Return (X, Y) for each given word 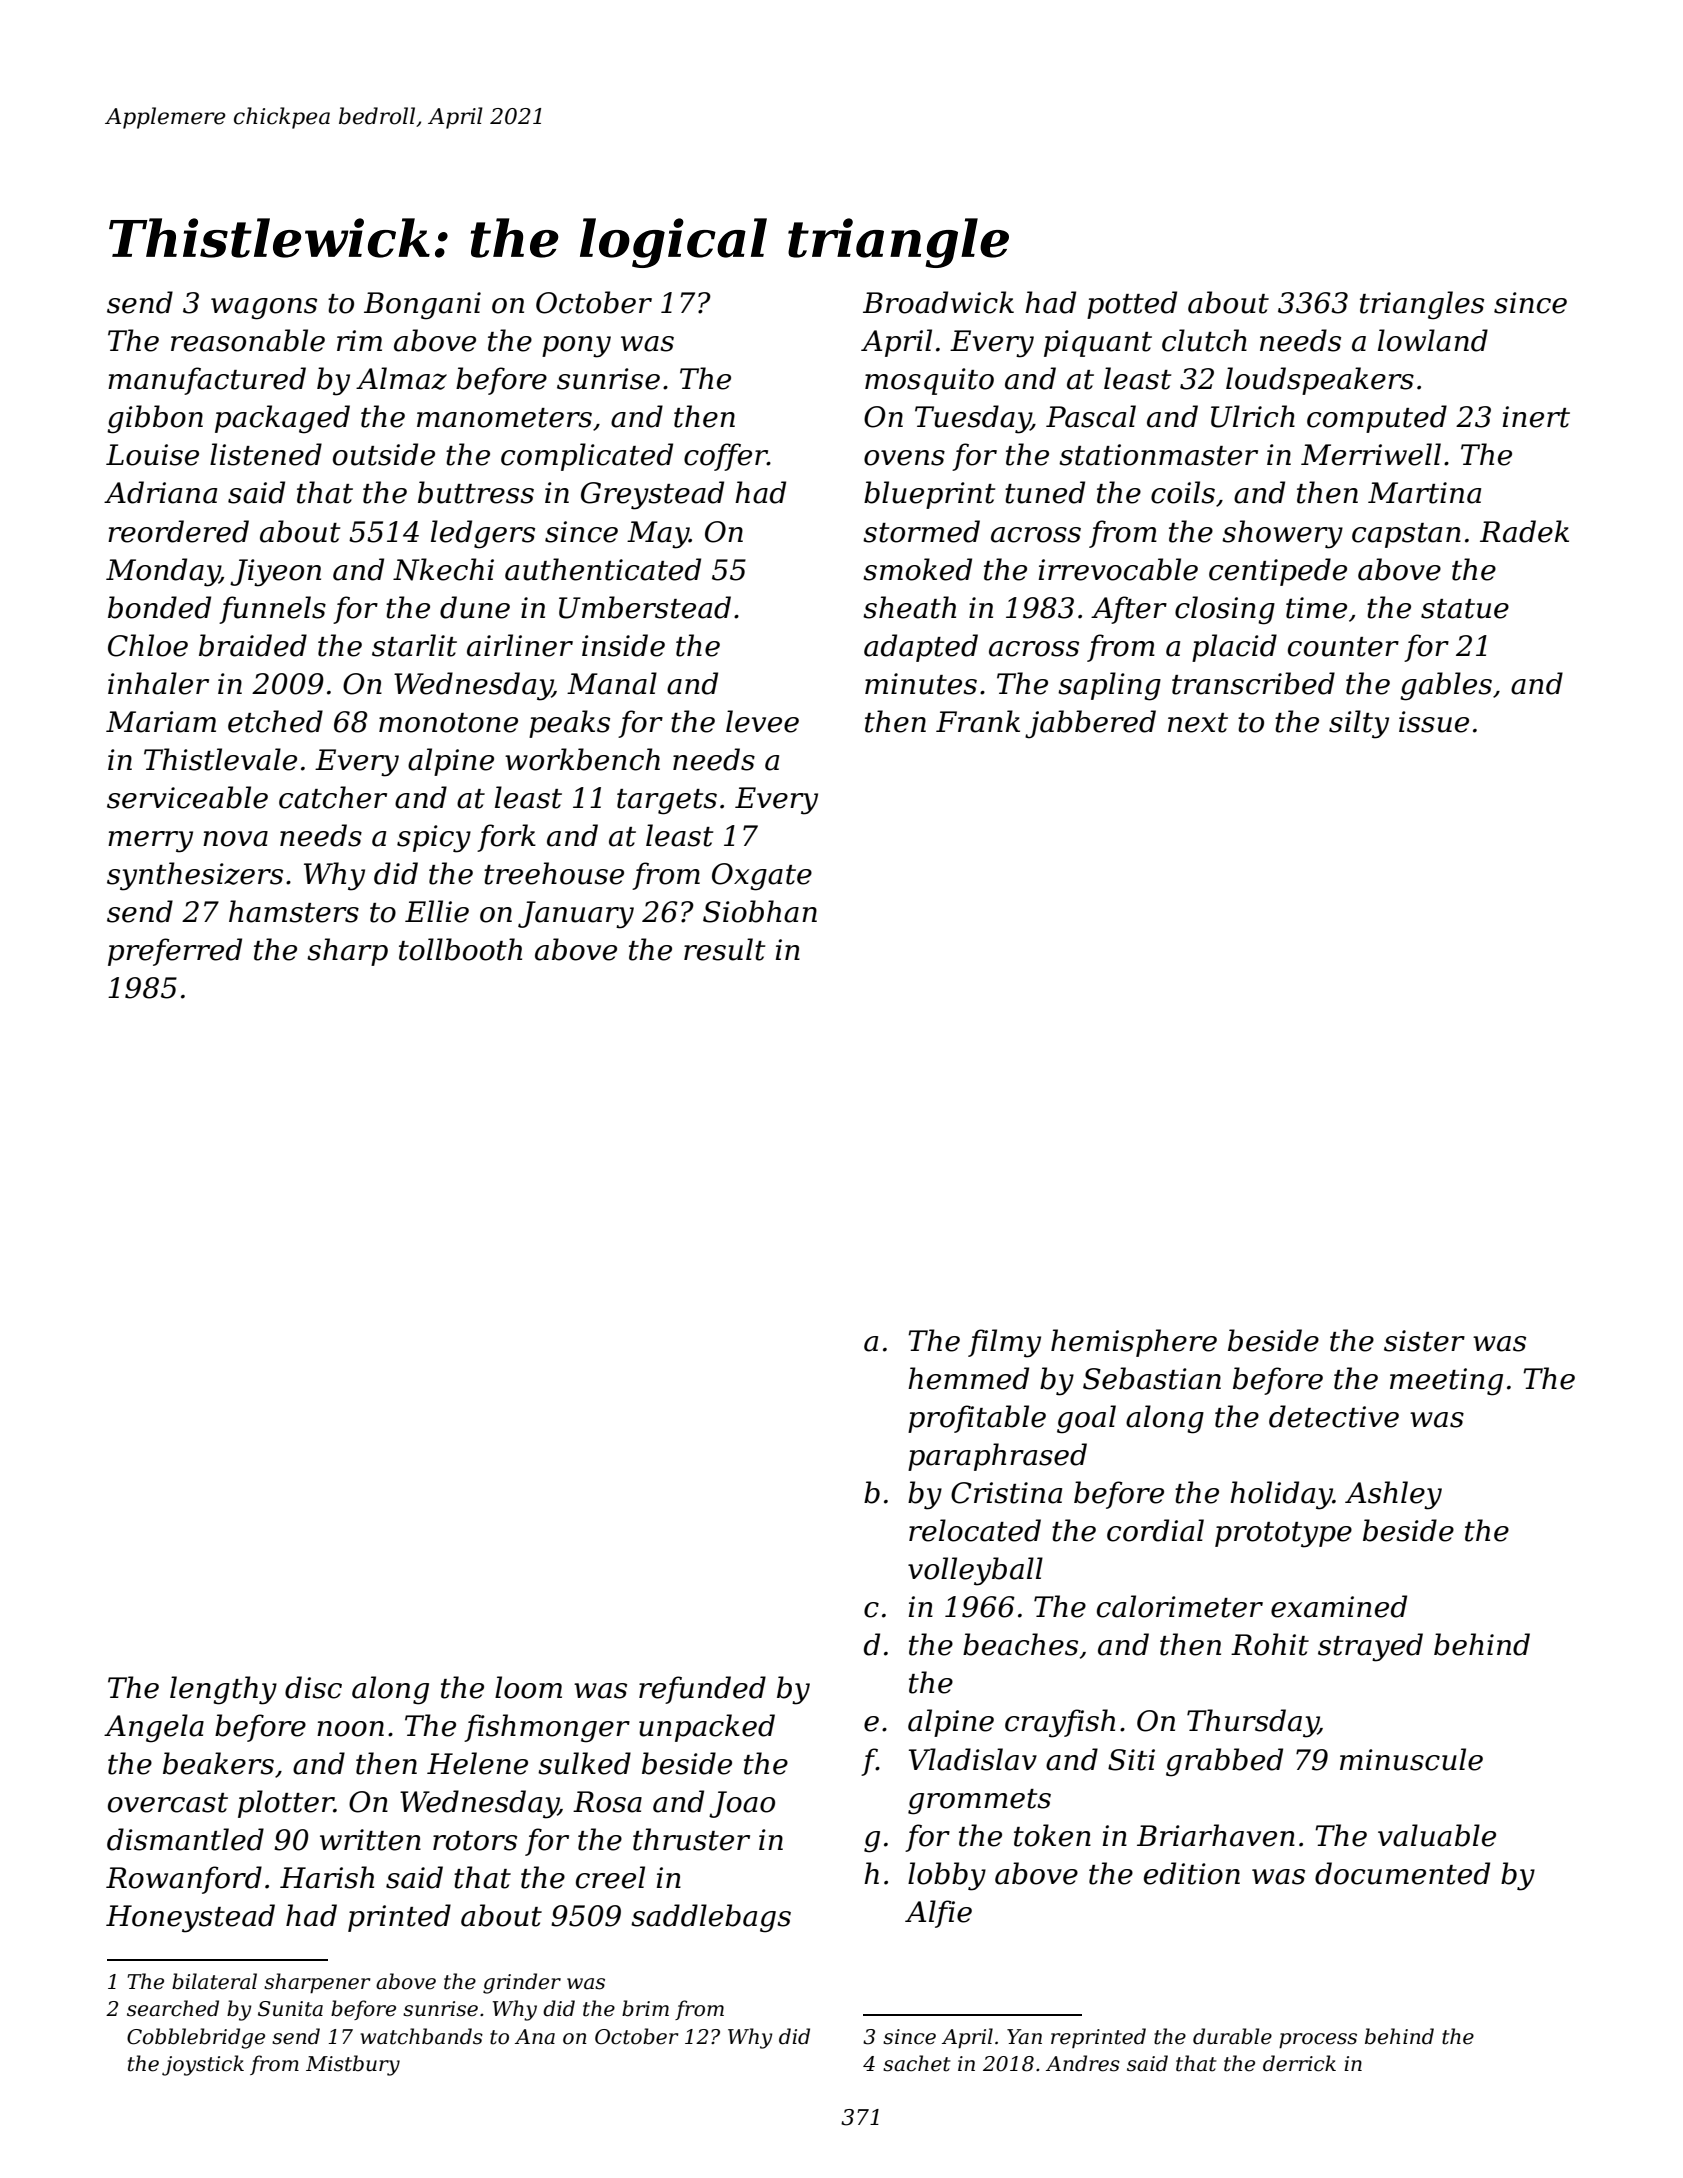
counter (1343, 647)
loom (528, 1687)
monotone (448, 723)
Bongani (422, 306)
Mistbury (353, 2065)
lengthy (223, 1690)
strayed (1370, 1647)
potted (1132, 305)
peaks (569, 724)
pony (576, 347)
